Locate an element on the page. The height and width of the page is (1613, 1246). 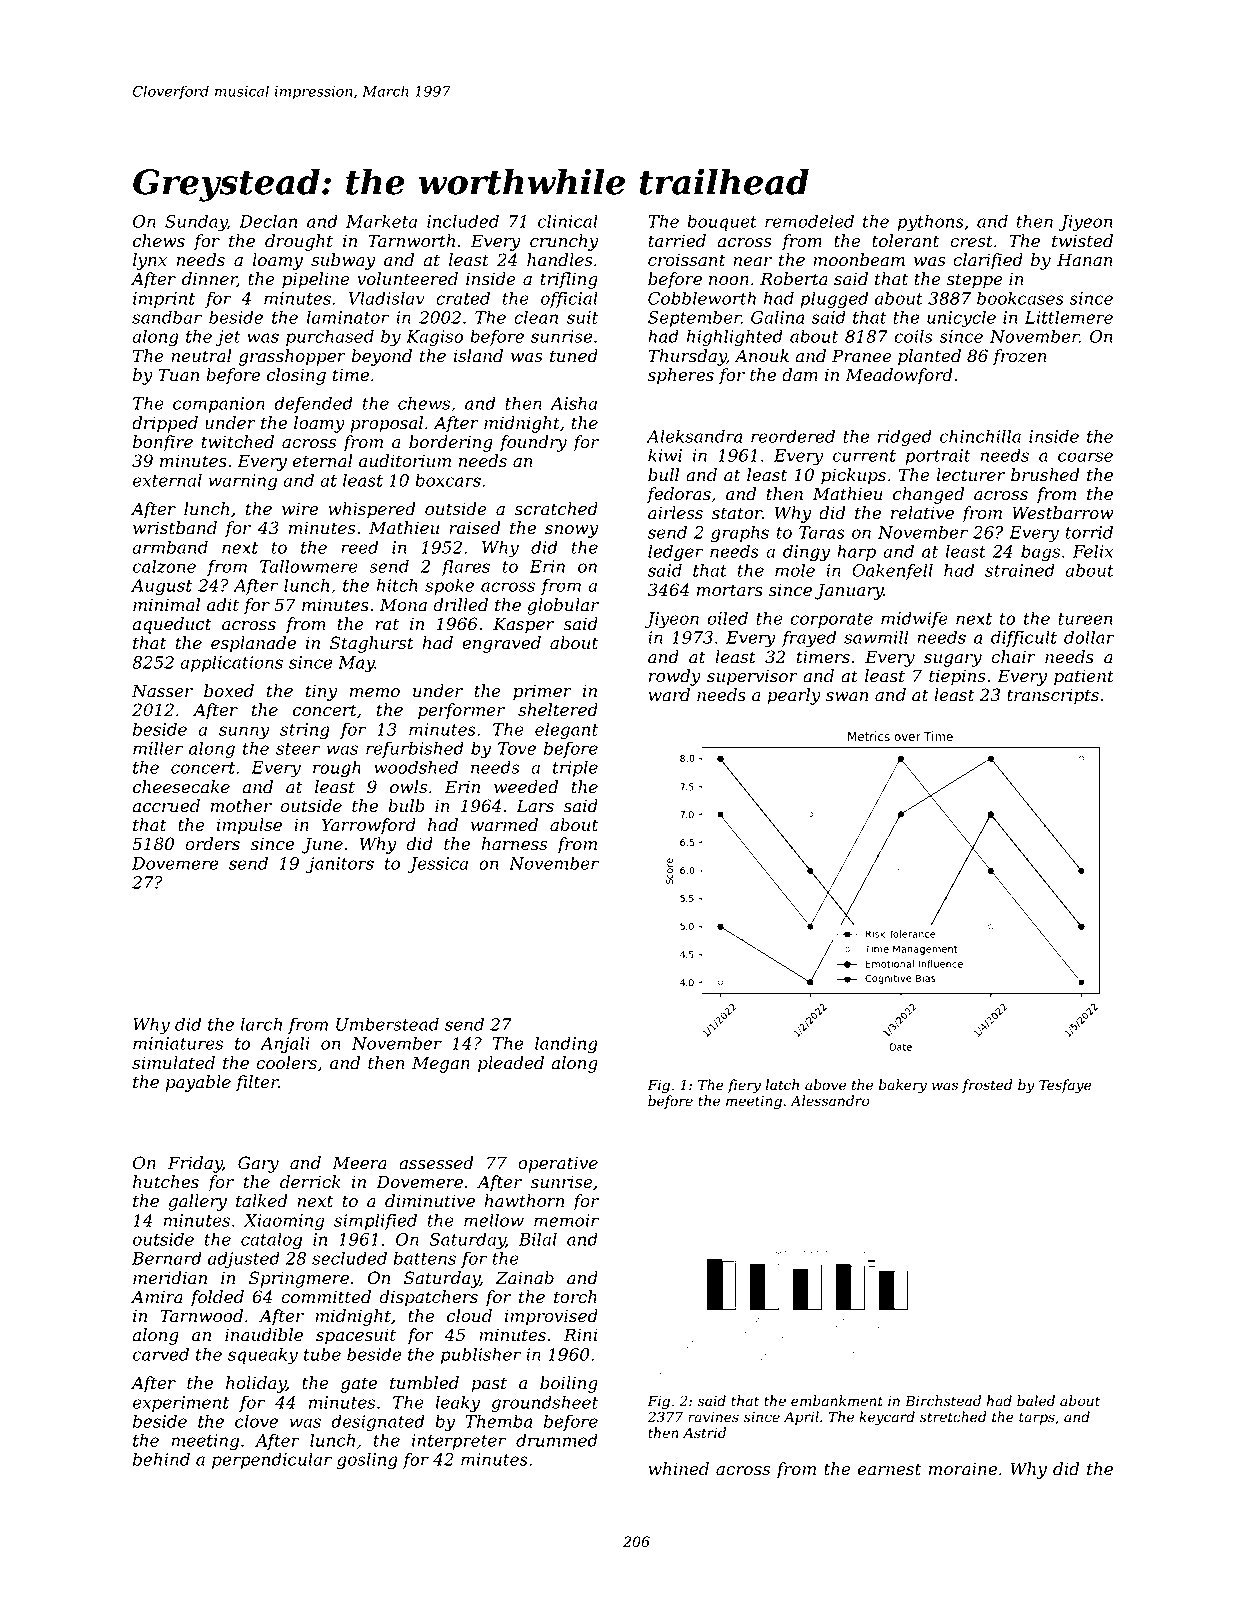
patient is located at coordinates (1084, 677).
